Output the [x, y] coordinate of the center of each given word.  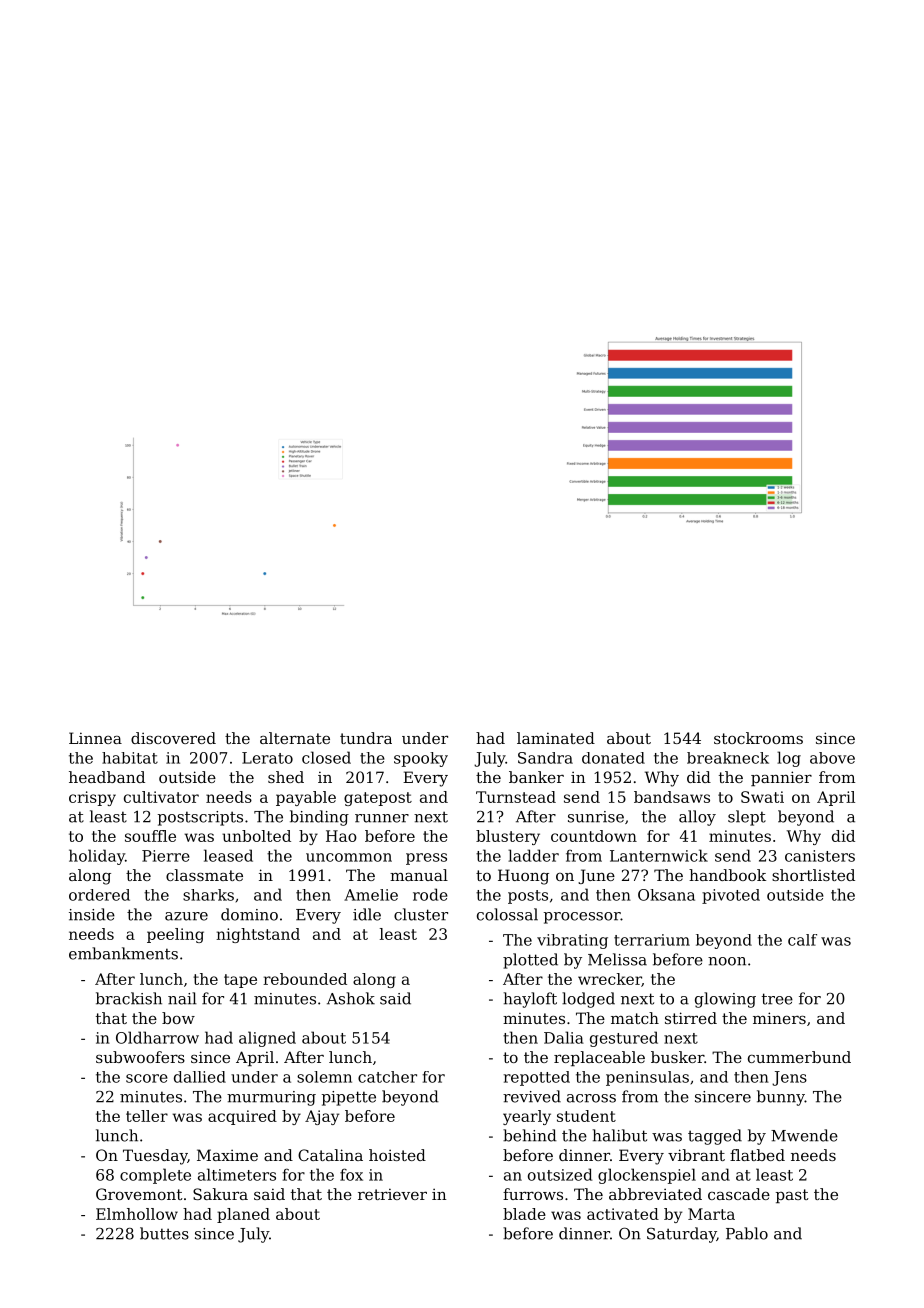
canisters [820, 856]
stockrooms [758, 738]
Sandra [545, 758]
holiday [97, 857]
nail [182, 998]
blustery [508, 837]
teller [147, 1116]
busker [677, 1057]
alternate [295, 738]
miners [779, 1018]
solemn [324, 1077]
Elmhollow [137, 1214]
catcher [387, 1077]
